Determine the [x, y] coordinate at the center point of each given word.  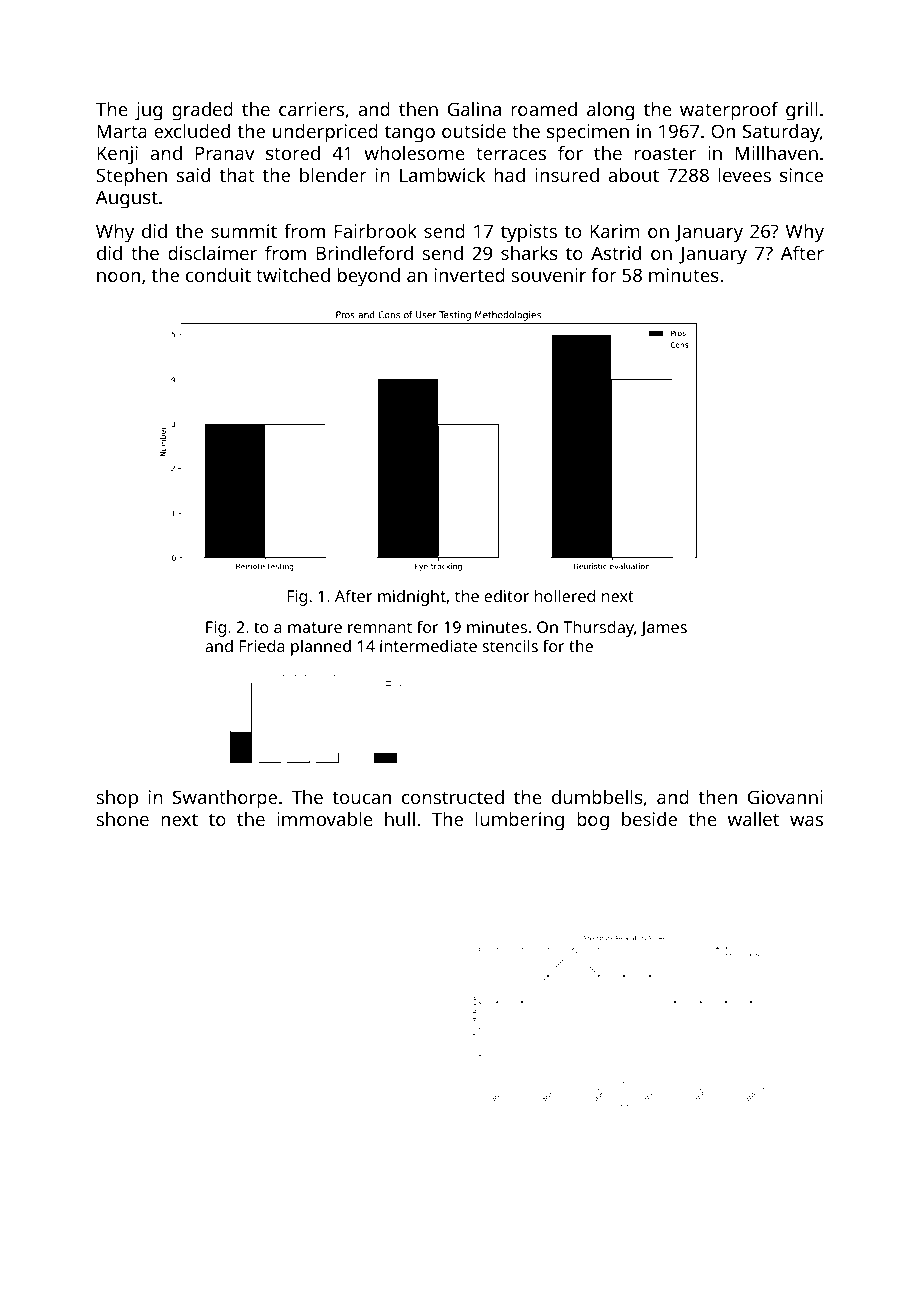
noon [118, 277]
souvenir [548, 275]
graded [202, 111]
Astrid [616, 253]
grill [801, 111]
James [664, 628]
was [806, 821]
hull [400, 819]
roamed [544, 109]
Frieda [262, 645]
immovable [325, 819]
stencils [510, 645]
